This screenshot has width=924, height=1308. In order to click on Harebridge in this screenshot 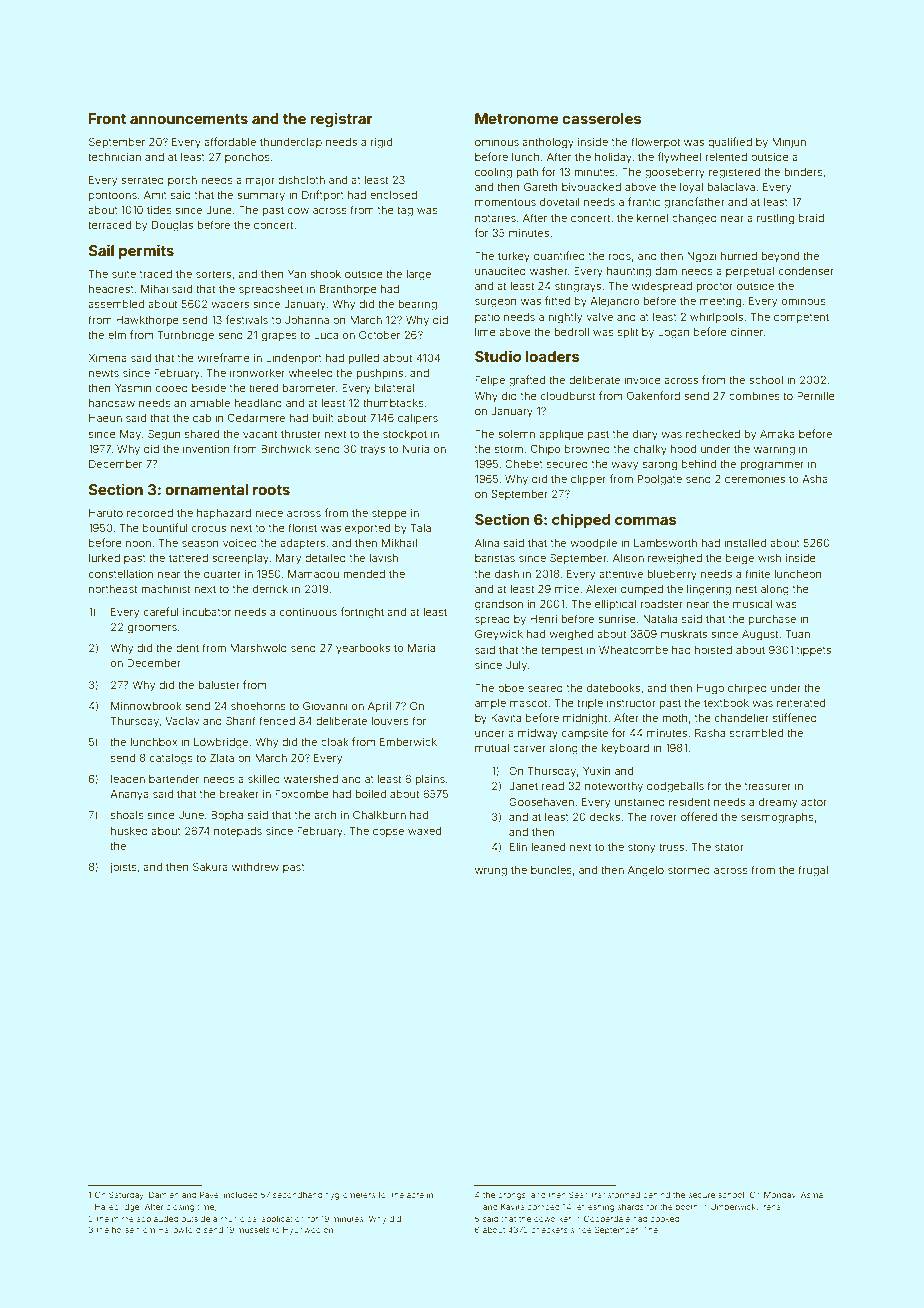, I will do `click(117, 1208)`.
